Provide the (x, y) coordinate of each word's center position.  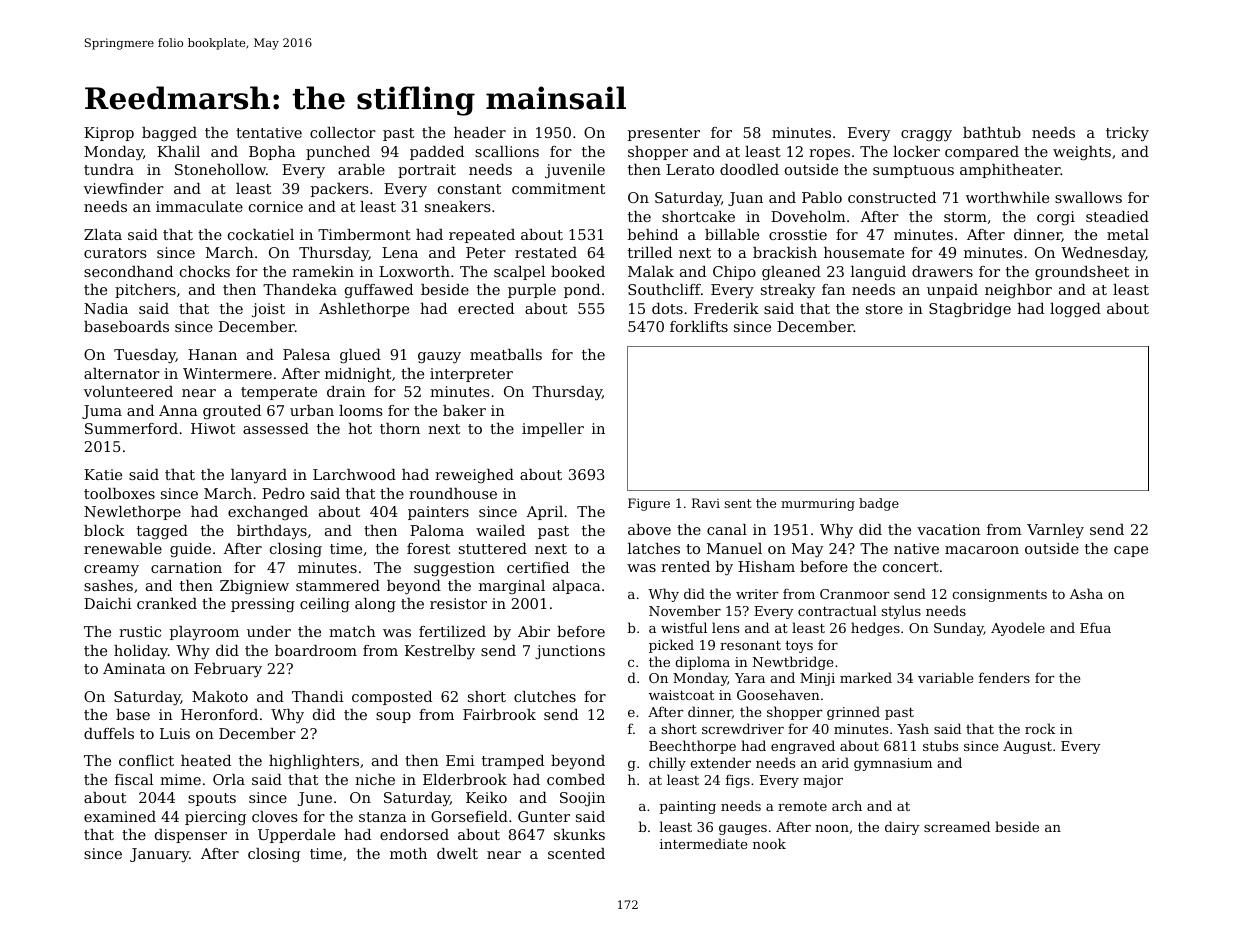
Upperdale (296, 836)
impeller (553, 430)
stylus (901, 612)
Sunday (959, 629)
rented (685, 566)
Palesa (306, 354)
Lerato (690, 169)
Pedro (283, 493)
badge (879, 504)
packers (340, 190)
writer (757, 594)
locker (916, 151)
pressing (263, 605)
